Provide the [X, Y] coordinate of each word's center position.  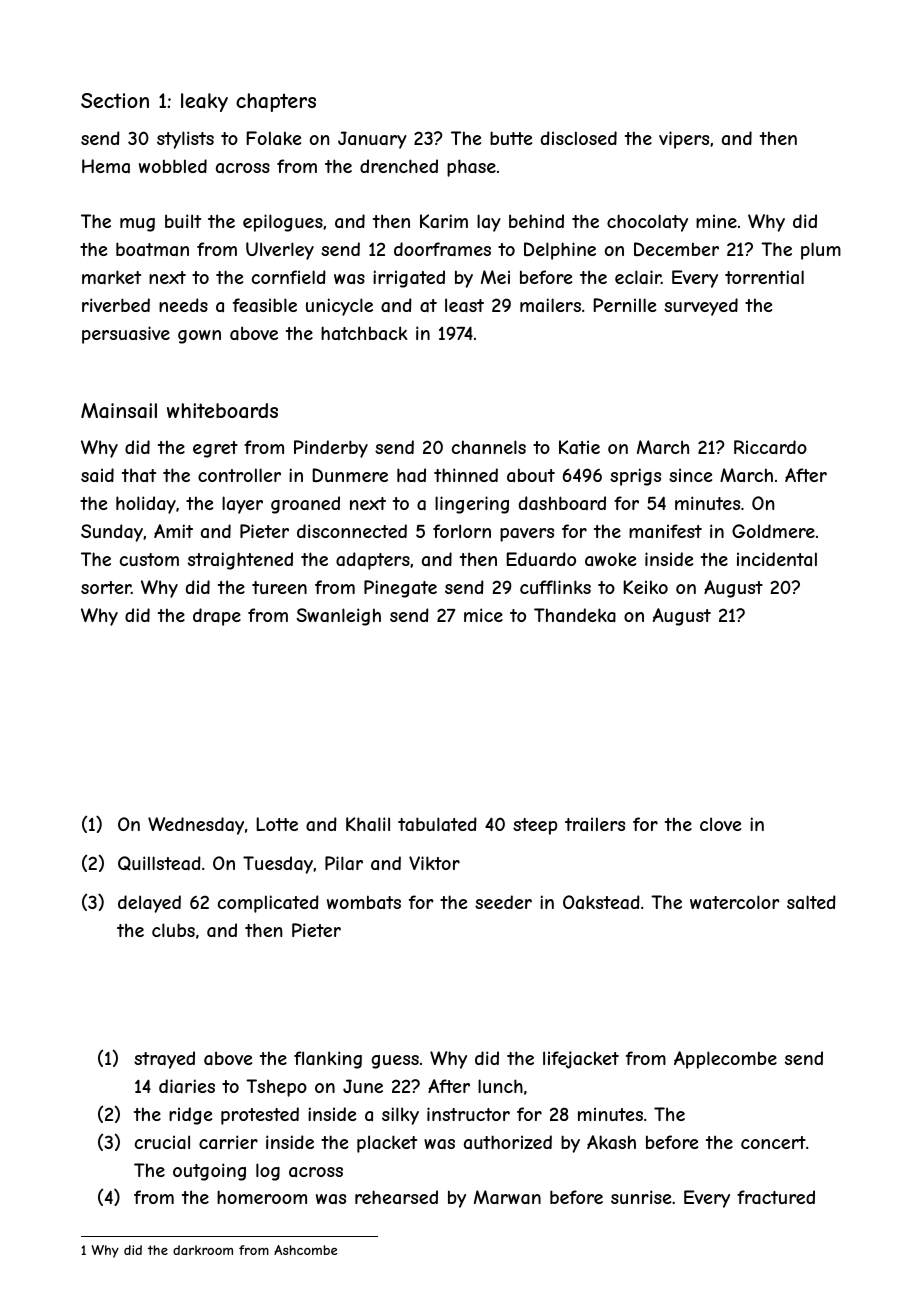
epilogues [283, 223]
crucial [162, 1142]
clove [720, 824]
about [531, 475]
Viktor [434, 863]
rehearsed [396, 1197]
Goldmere [773, 531]
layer [242, 505]
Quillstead [159, 863]
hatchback [364, 333]
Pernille [625, 305]
